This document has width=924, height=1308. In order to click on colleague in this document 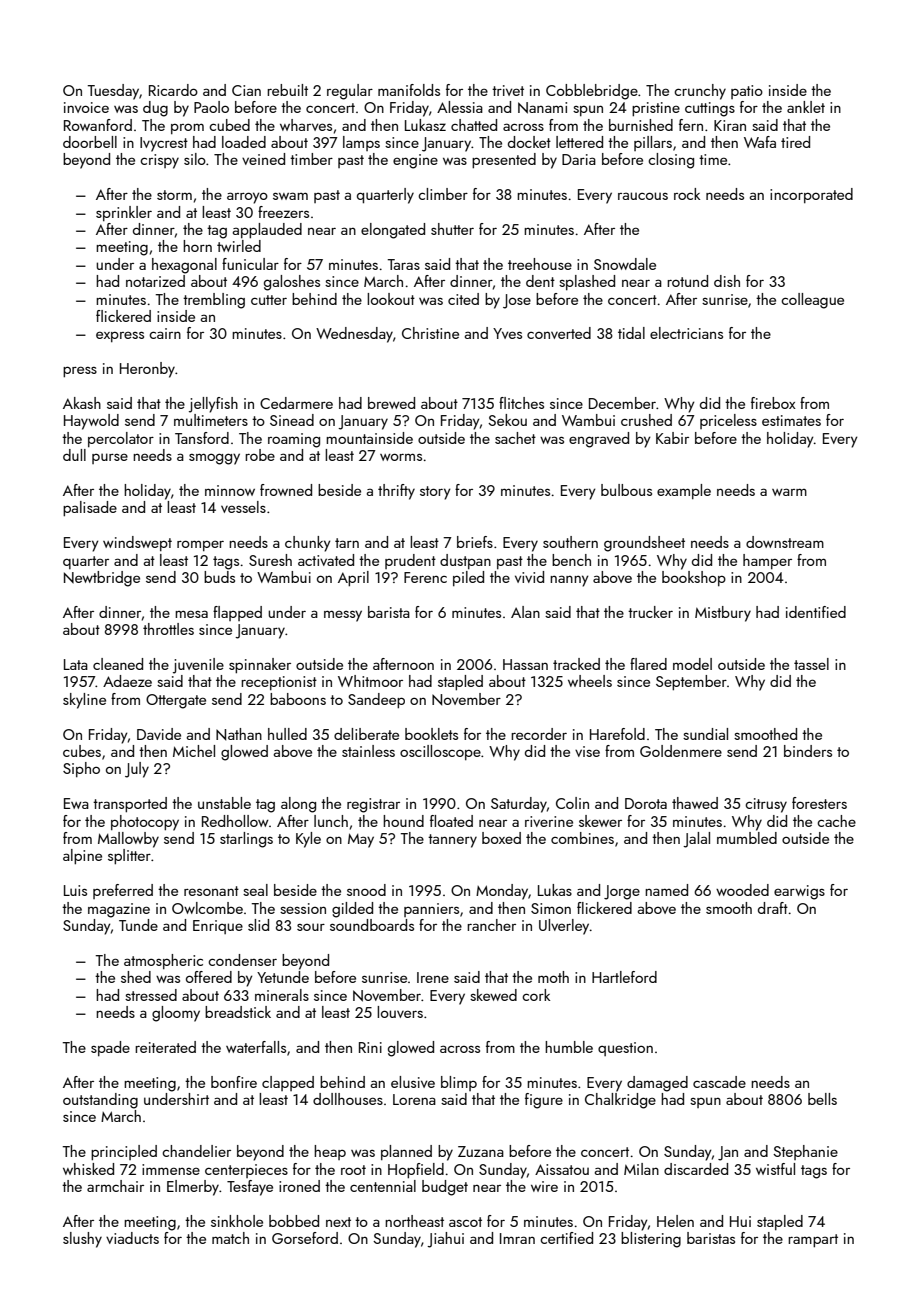, I will do `click(812, 301)`.
